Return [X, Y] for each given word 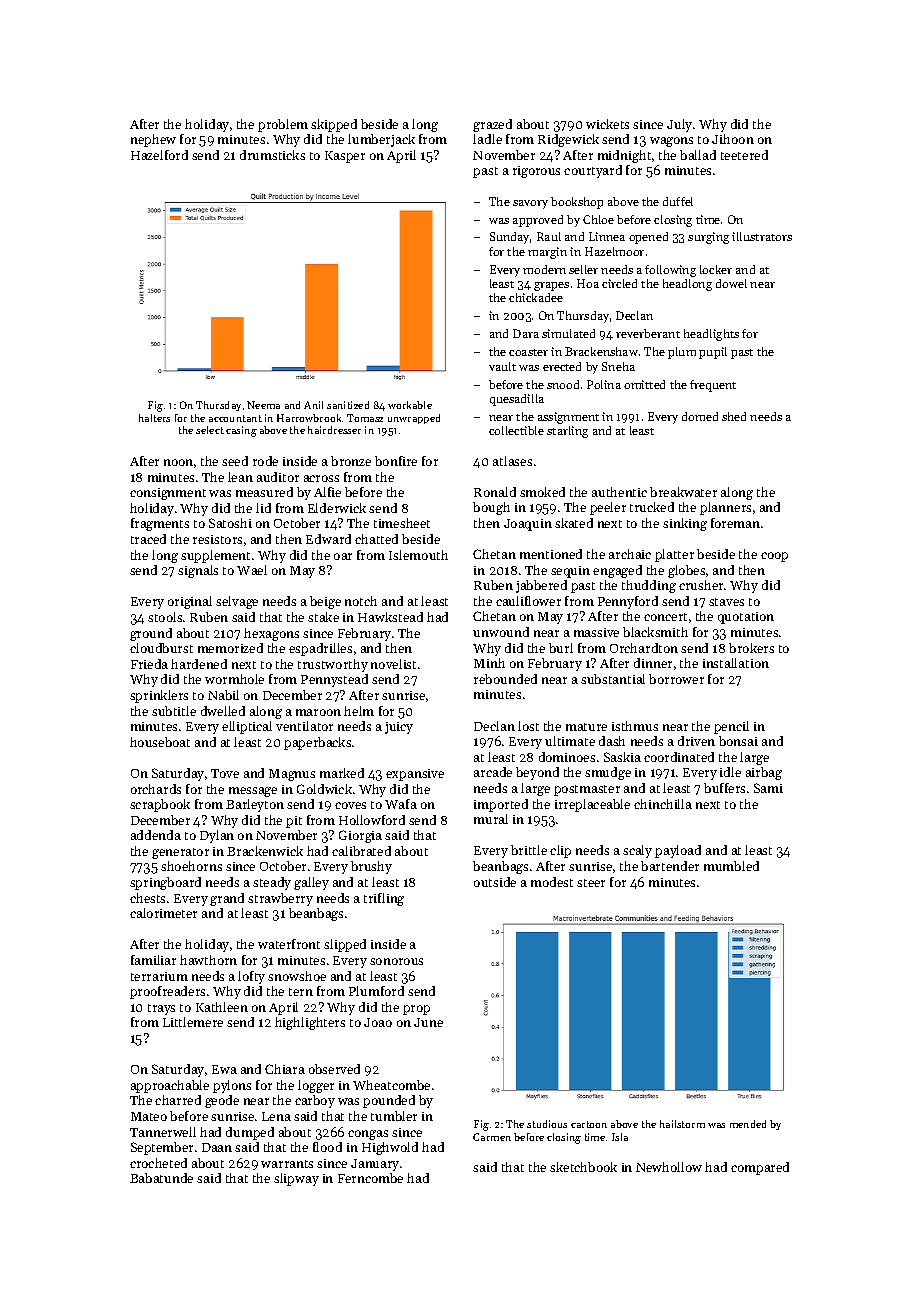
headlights [711, 335]
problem [283, 125]
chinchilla [663, 804]
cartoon [589, 1124]
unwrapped [414, 419]
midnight [624, 156]
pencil [731, 727]
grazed [492, 125]
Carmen [492, 1137]
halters [154, 418]
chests [147, 898]
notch [361, 601]
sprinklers [159, 696]
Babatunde [161, 1178]
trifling [384, 899]
